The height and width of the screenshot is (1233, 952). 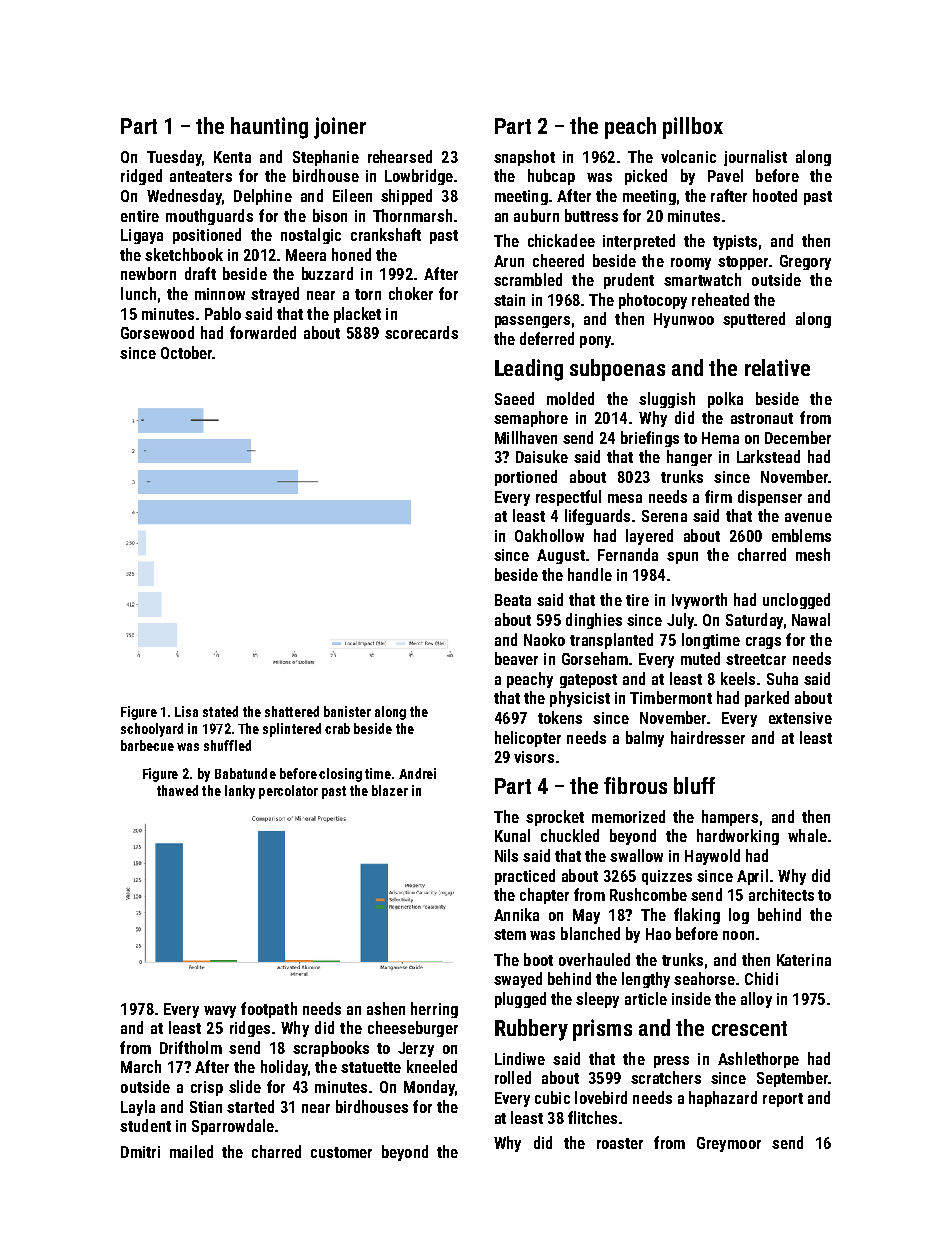 I want to click on minnow, so click(x=220, y=294).
